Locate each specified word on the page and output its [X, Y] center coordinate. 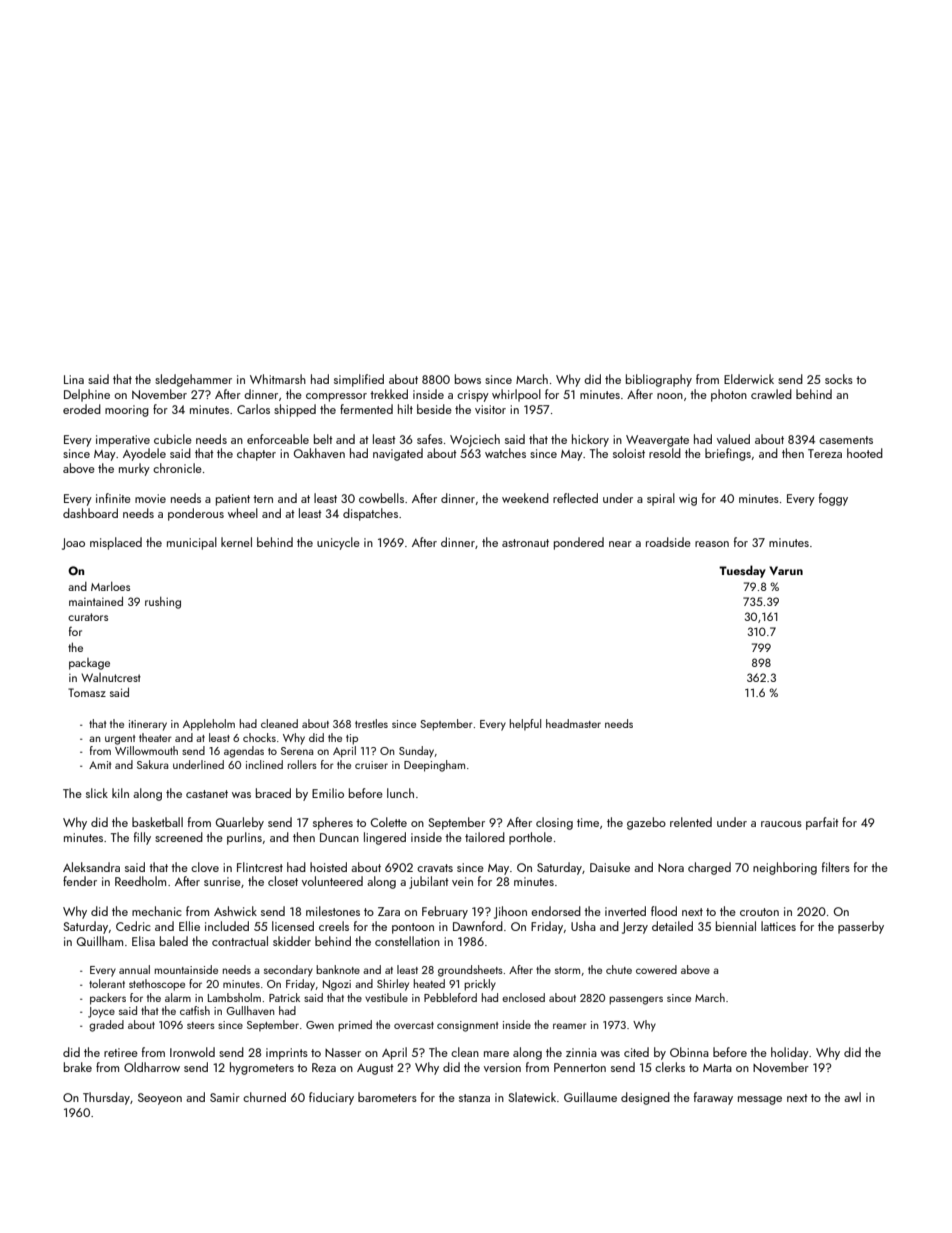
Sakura [152, 764]
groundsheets [470, 971]
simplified [359, 380]
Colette [389, 822]
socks [839, 379]
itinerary [148, 725]
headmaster [573, 723]
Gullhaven [250, 1010]
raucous [781, 824]
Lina [74, 379]
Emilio [328, 793]
